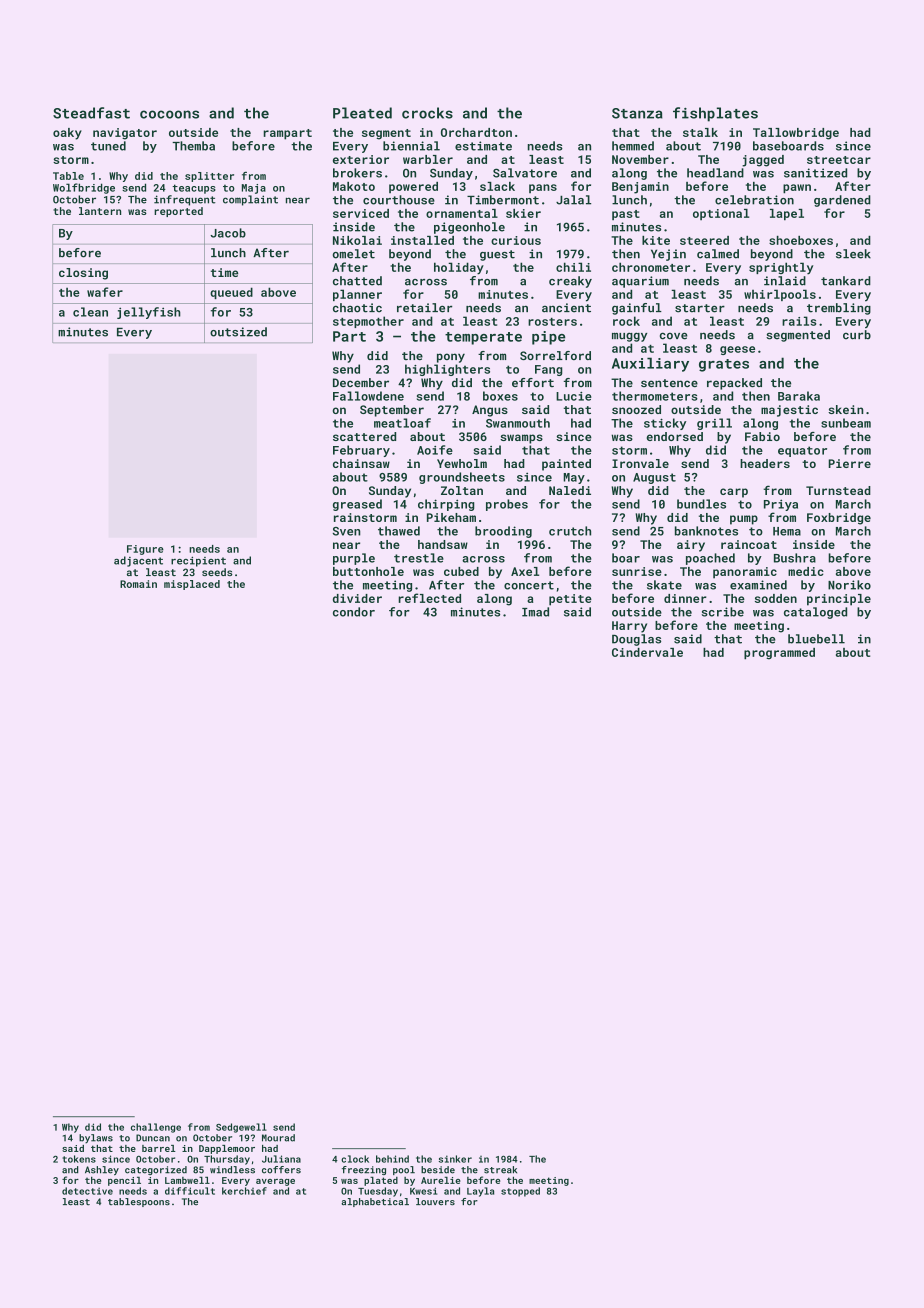 This document has height=1308, width=924. I want to click on Pleated, so click(362, 113).
